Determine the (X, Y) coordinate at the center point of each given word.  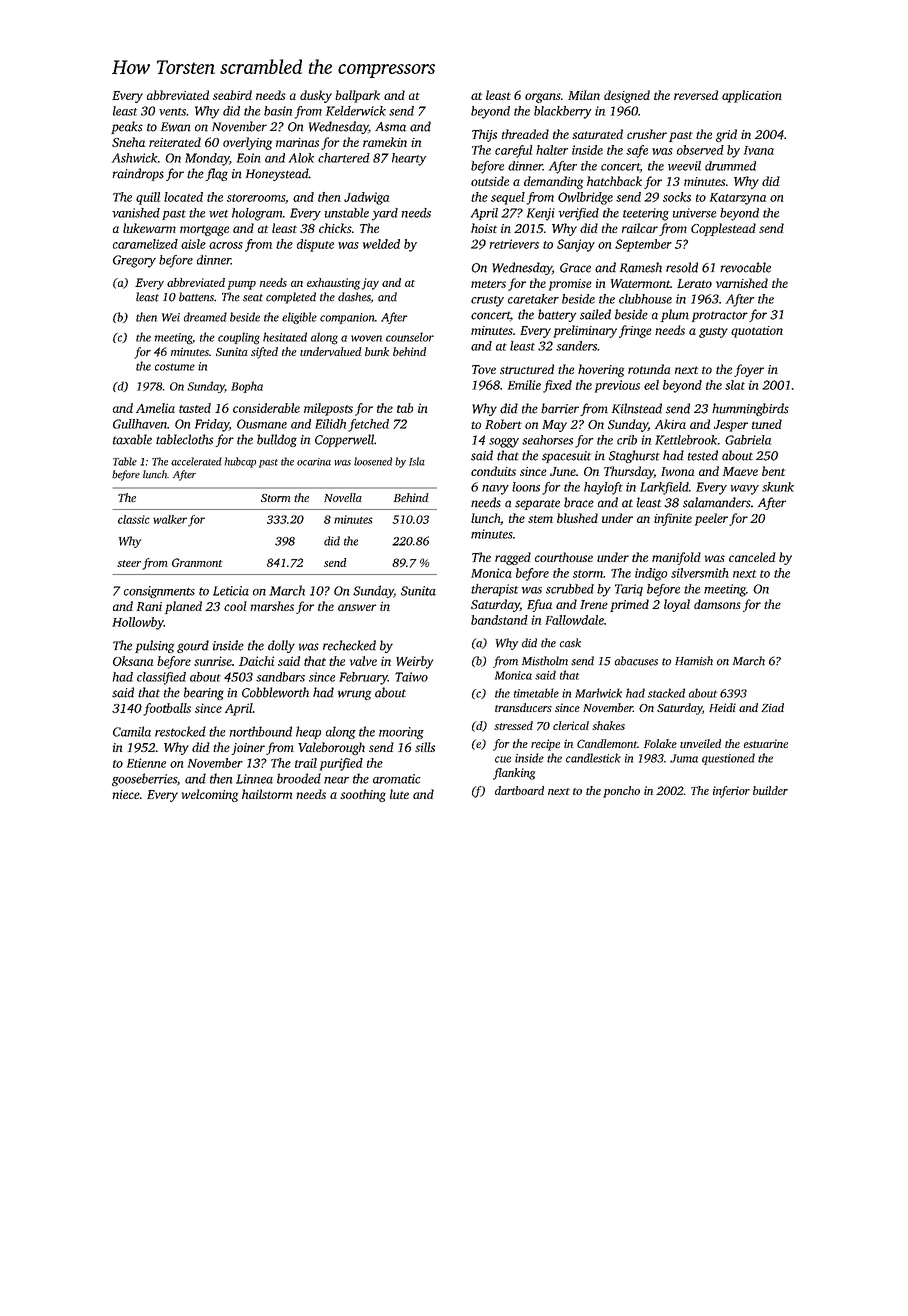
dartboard (519, 790)
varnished (742, 283)
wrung (354, 695)
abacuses (636, 661)
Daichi (256, 661)
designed (627, 96)
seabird (232, 95)
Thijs (484, 135)
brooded (299, 778)
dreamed (205, 317)
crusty (487, 301)
